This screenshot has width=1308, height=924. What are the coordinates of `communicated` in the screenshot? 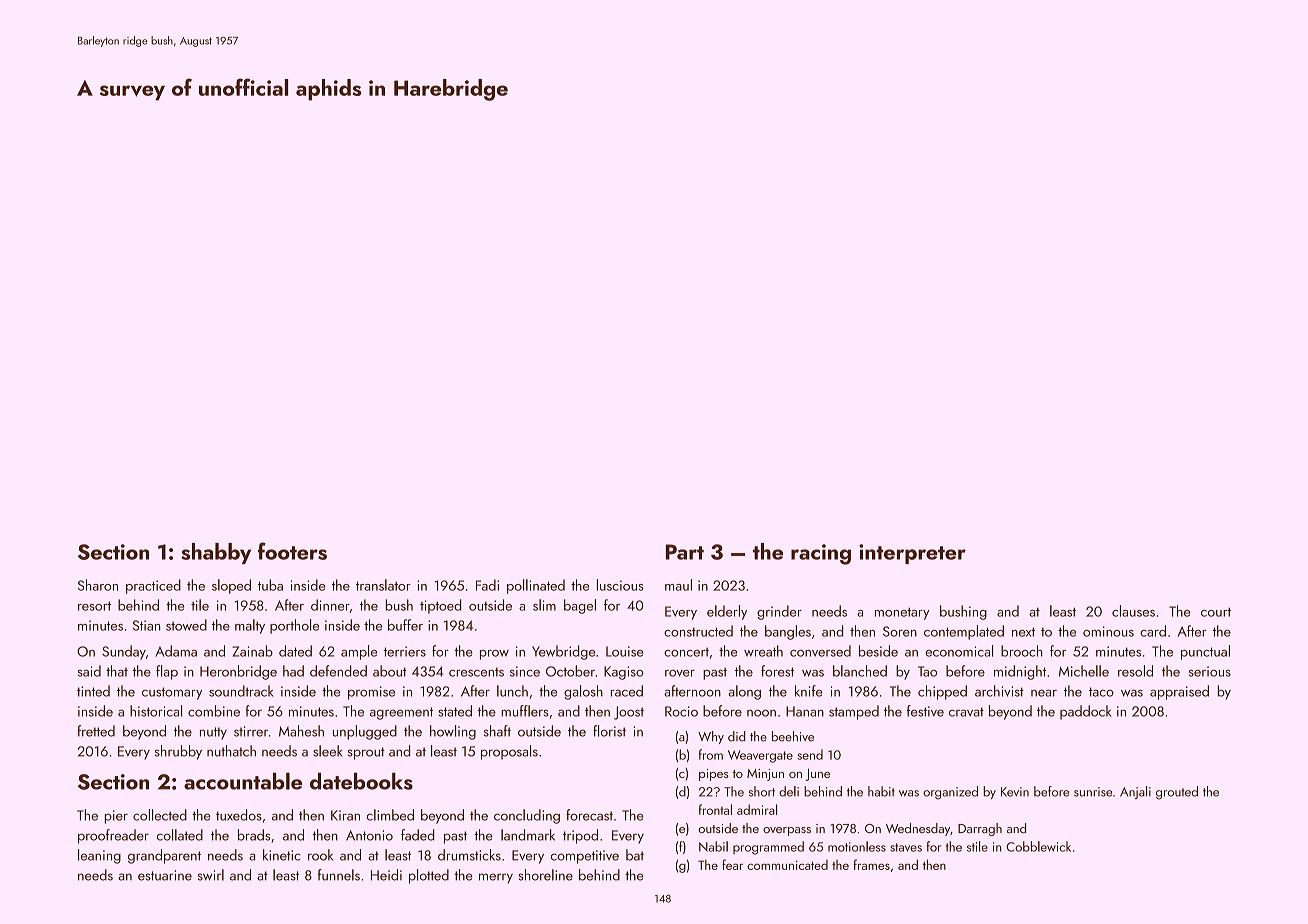 It's located at (787, 865).
